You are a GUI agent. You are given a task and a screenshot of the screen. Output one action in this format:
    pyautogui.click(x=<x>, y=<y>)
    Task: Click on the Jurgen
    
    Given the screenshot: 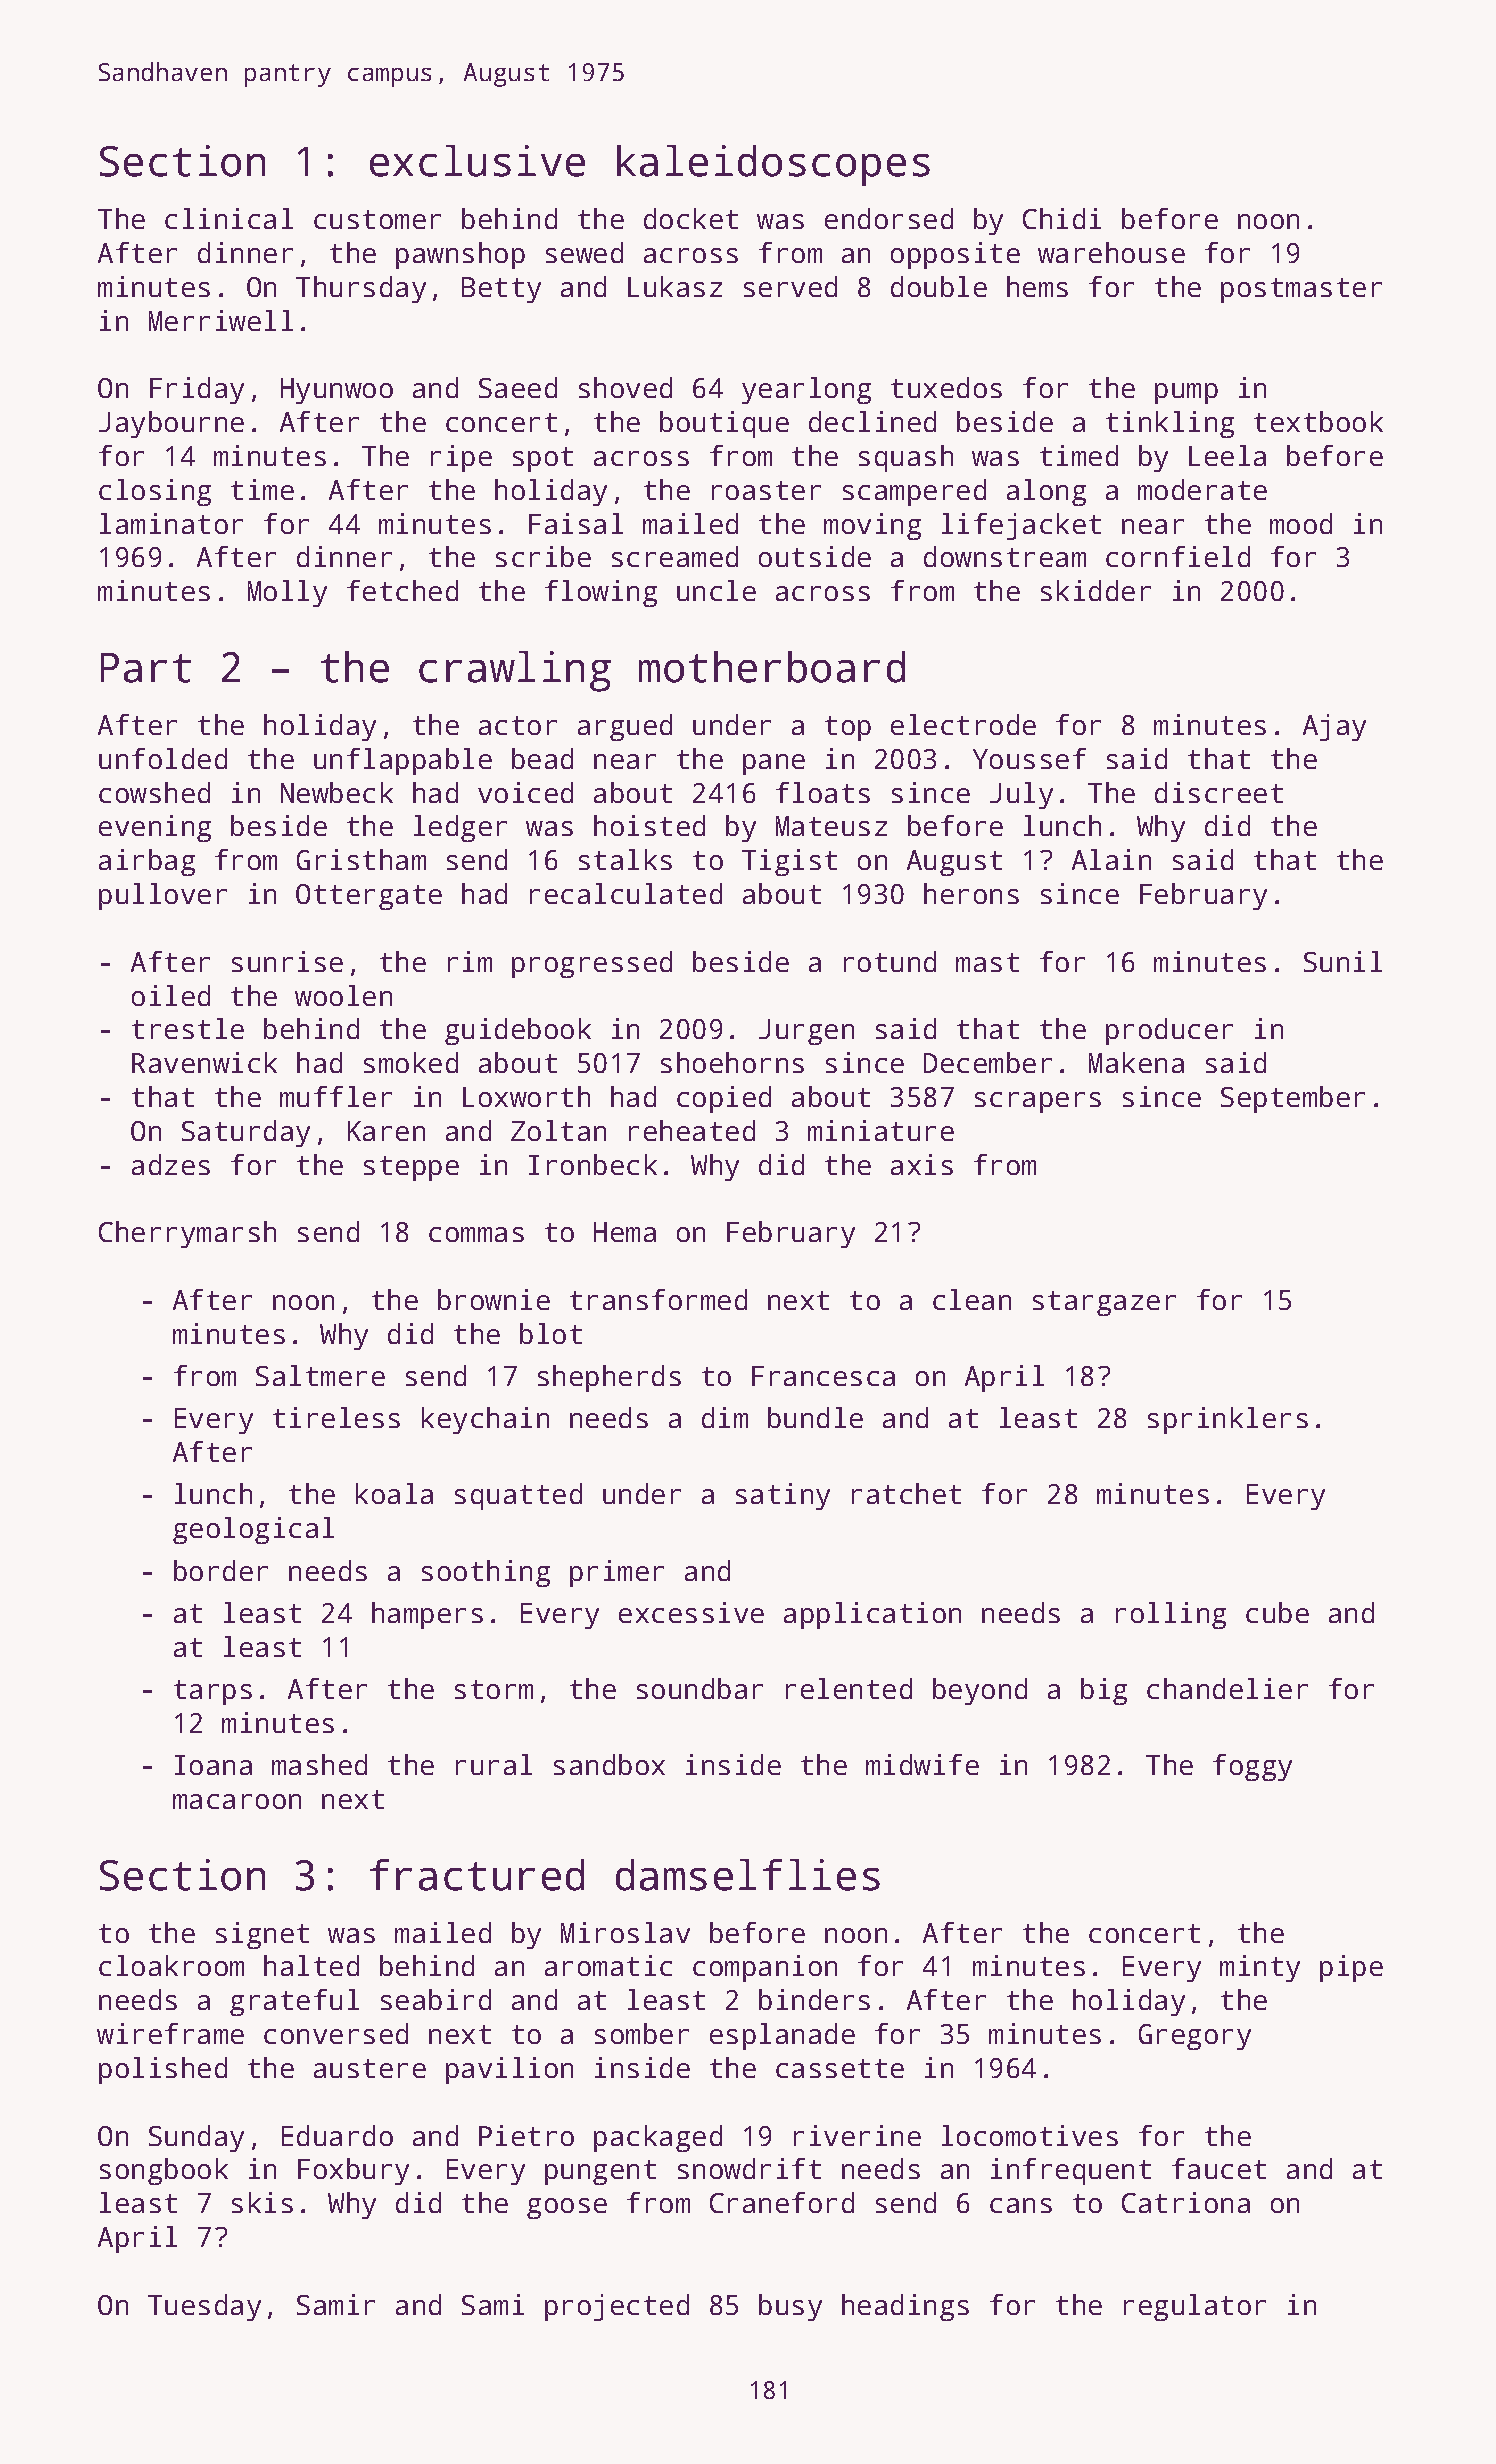 What is the action you would take?
    pyautogui.click(x=806, y=1032)
